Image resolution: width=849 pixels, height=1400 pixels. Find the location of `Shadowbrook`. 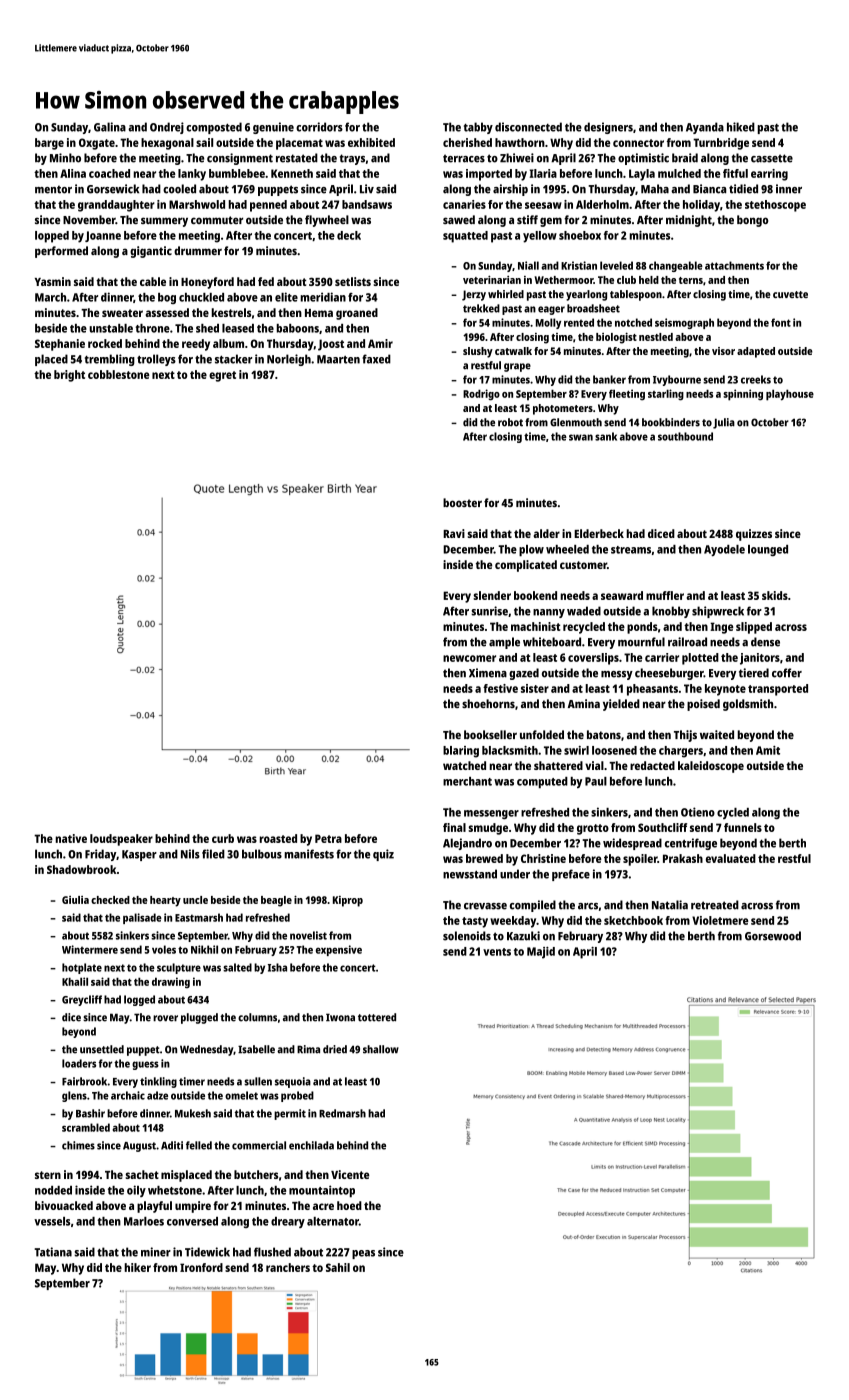

Shadowbrook is located at coordinates (81, 869).
